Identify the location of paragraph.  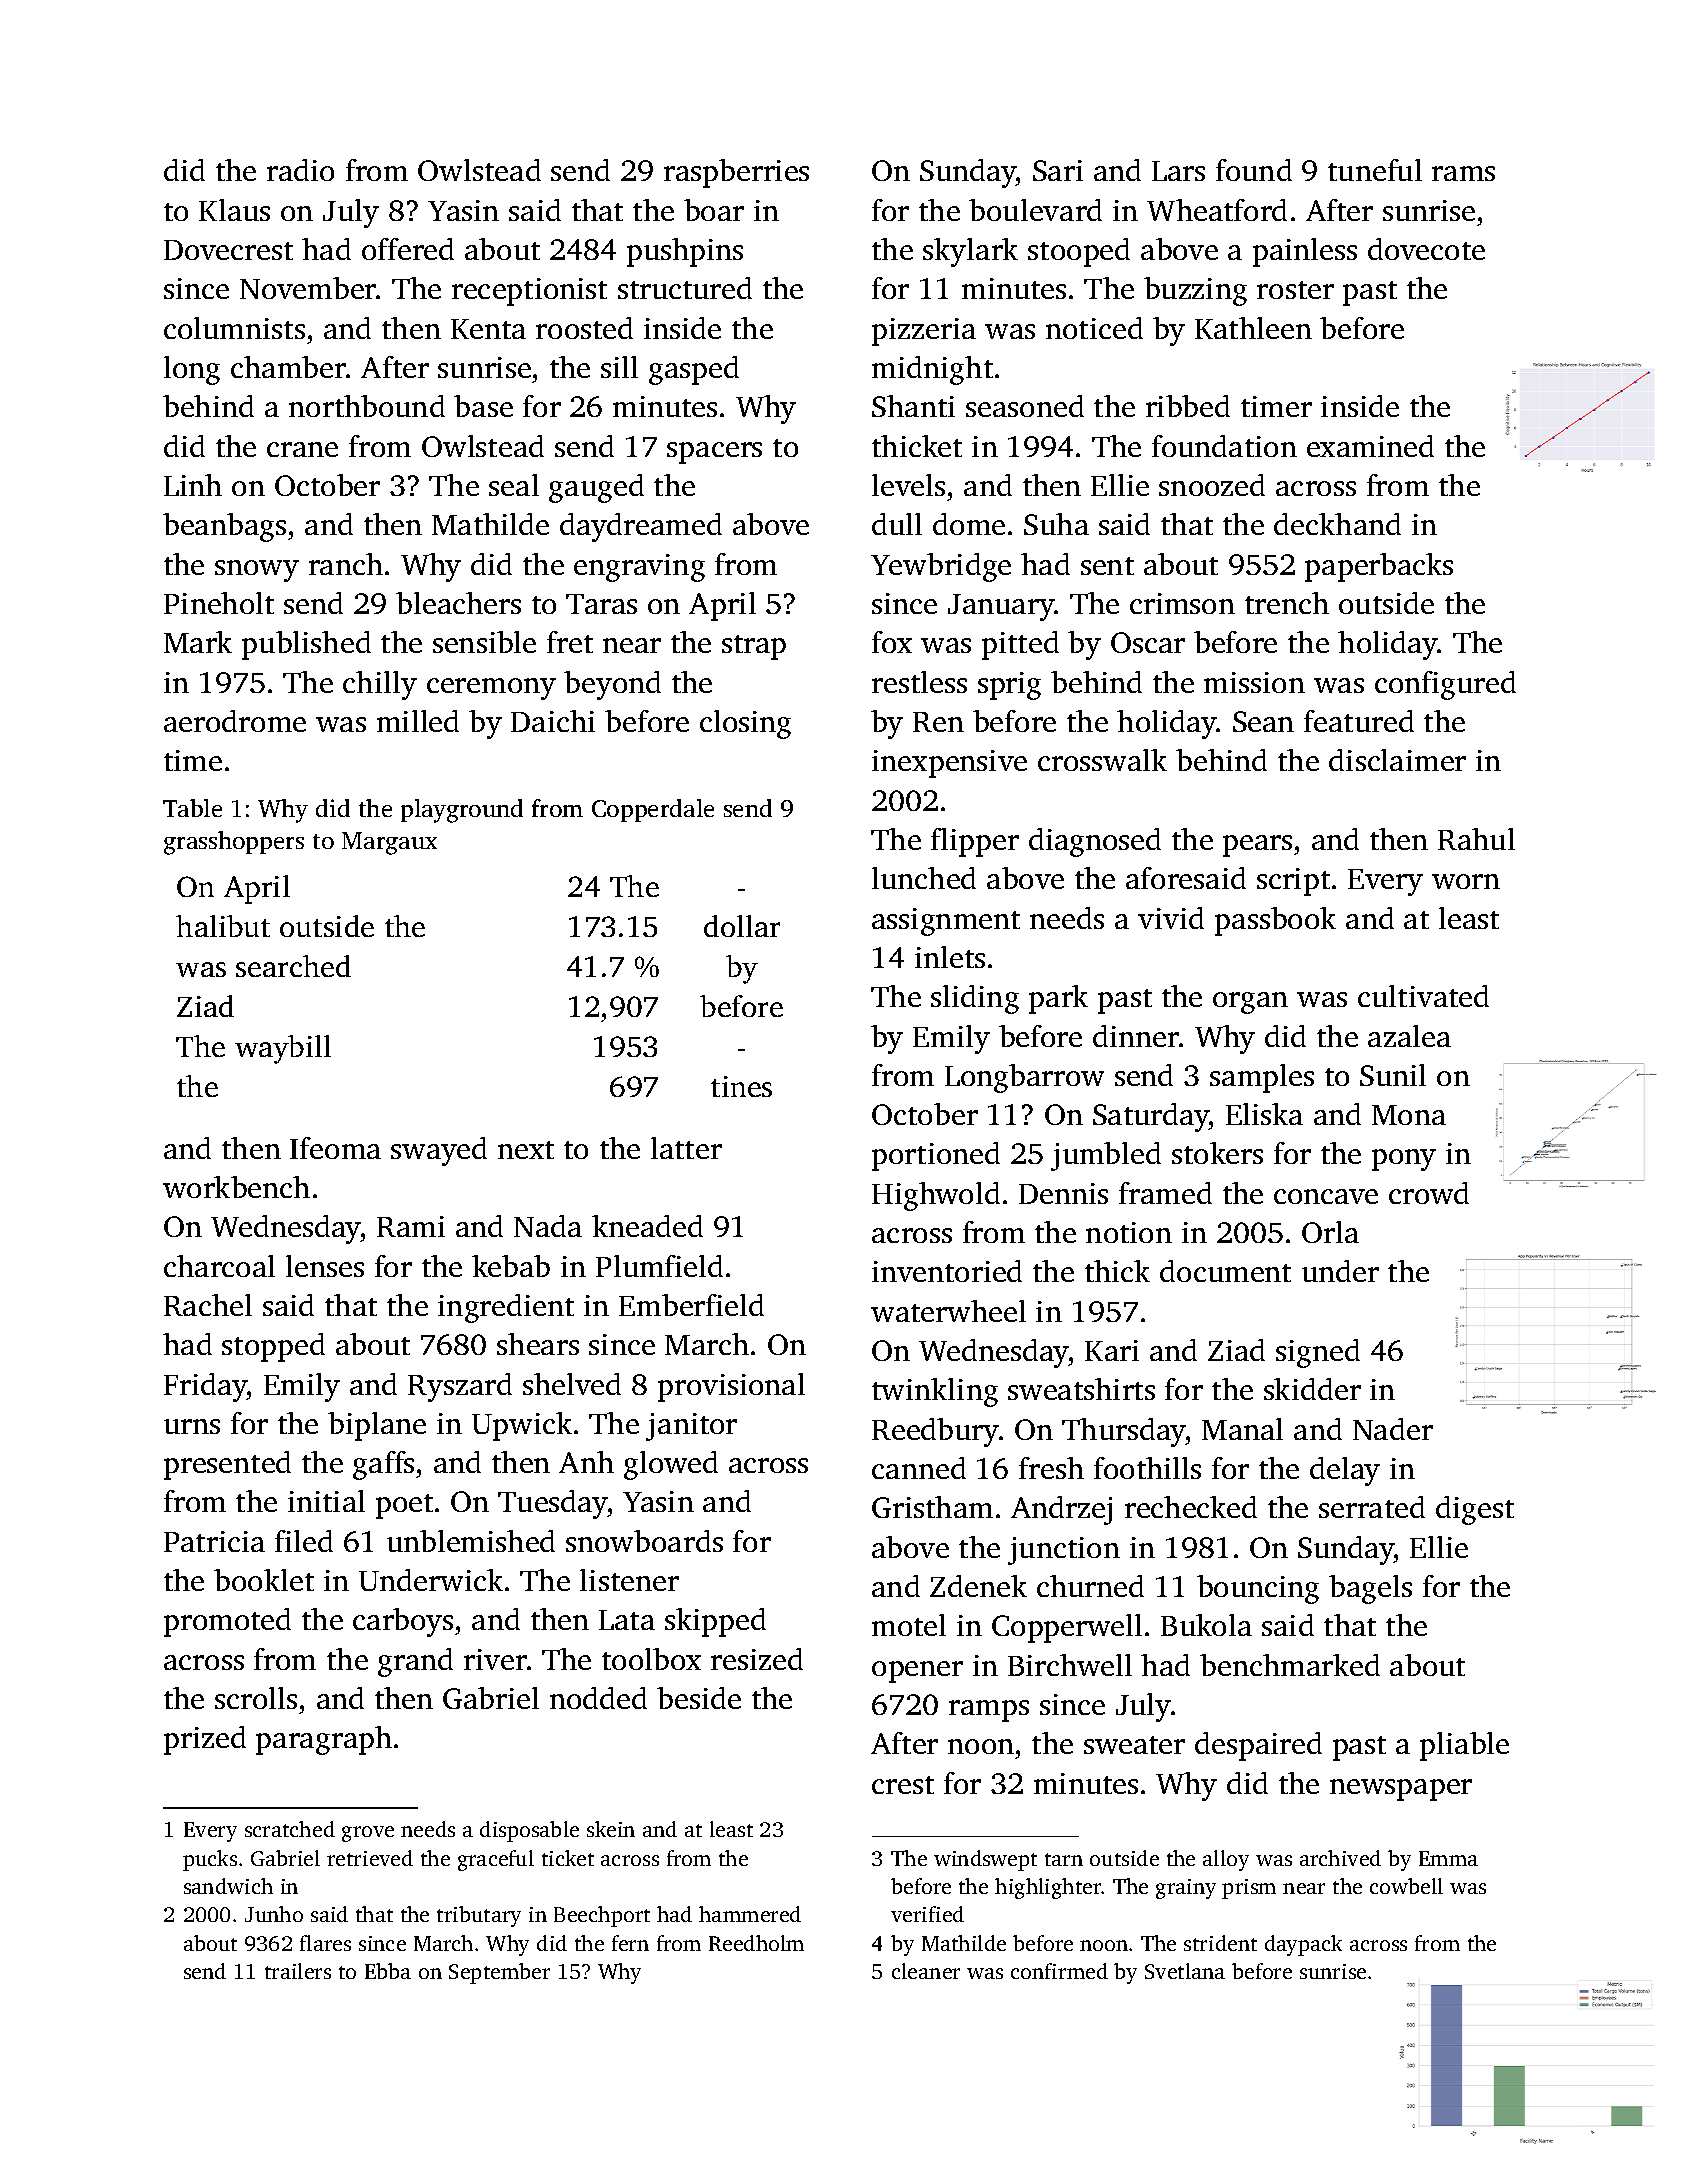
(324, 1740).
